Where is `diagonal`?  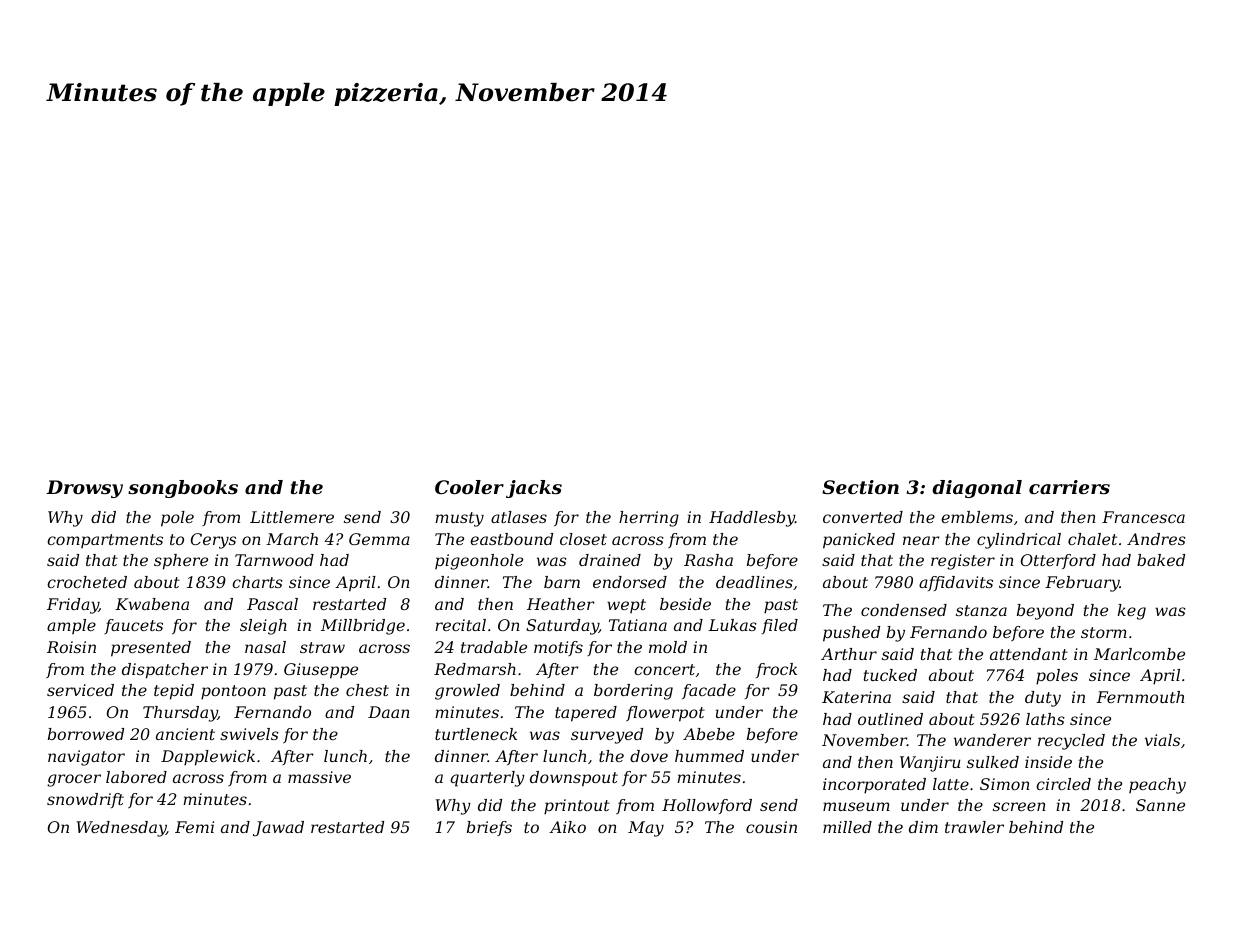
diagonal is located at coordinates (977, 489).
